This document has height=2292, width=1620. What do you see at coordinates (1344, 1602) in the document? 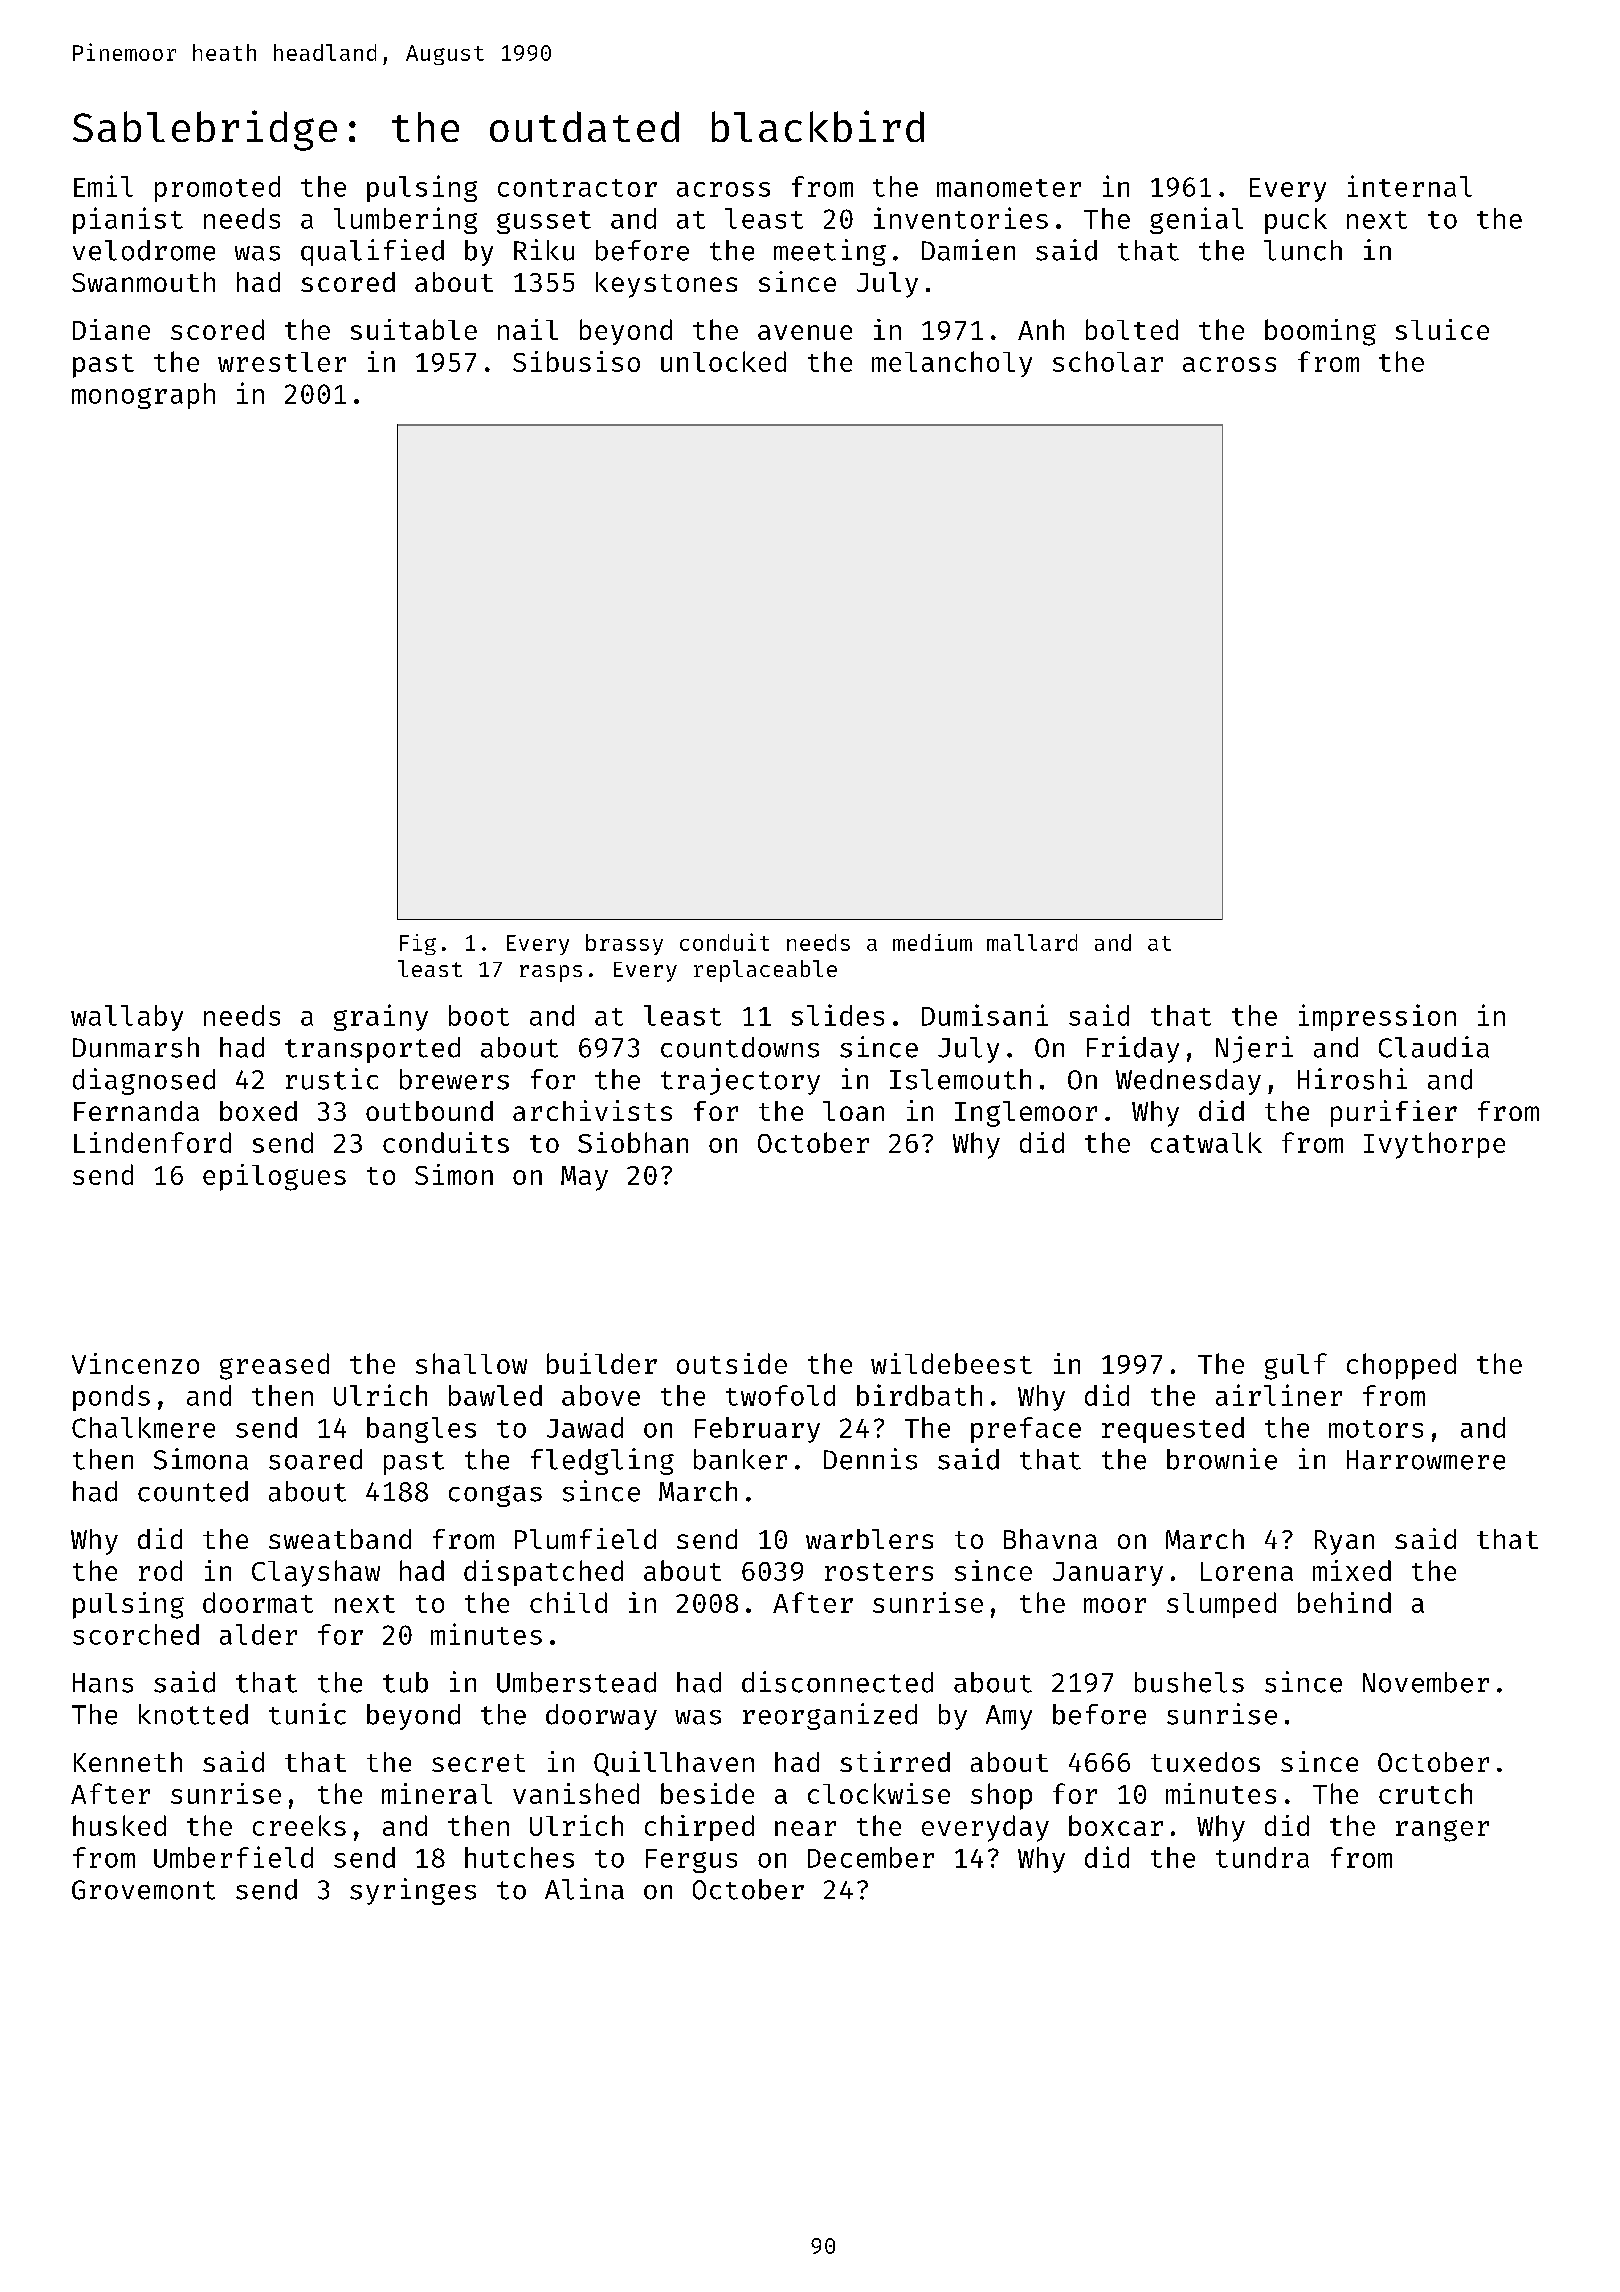
I see `behind` at bounding box center [1344, 1602].
